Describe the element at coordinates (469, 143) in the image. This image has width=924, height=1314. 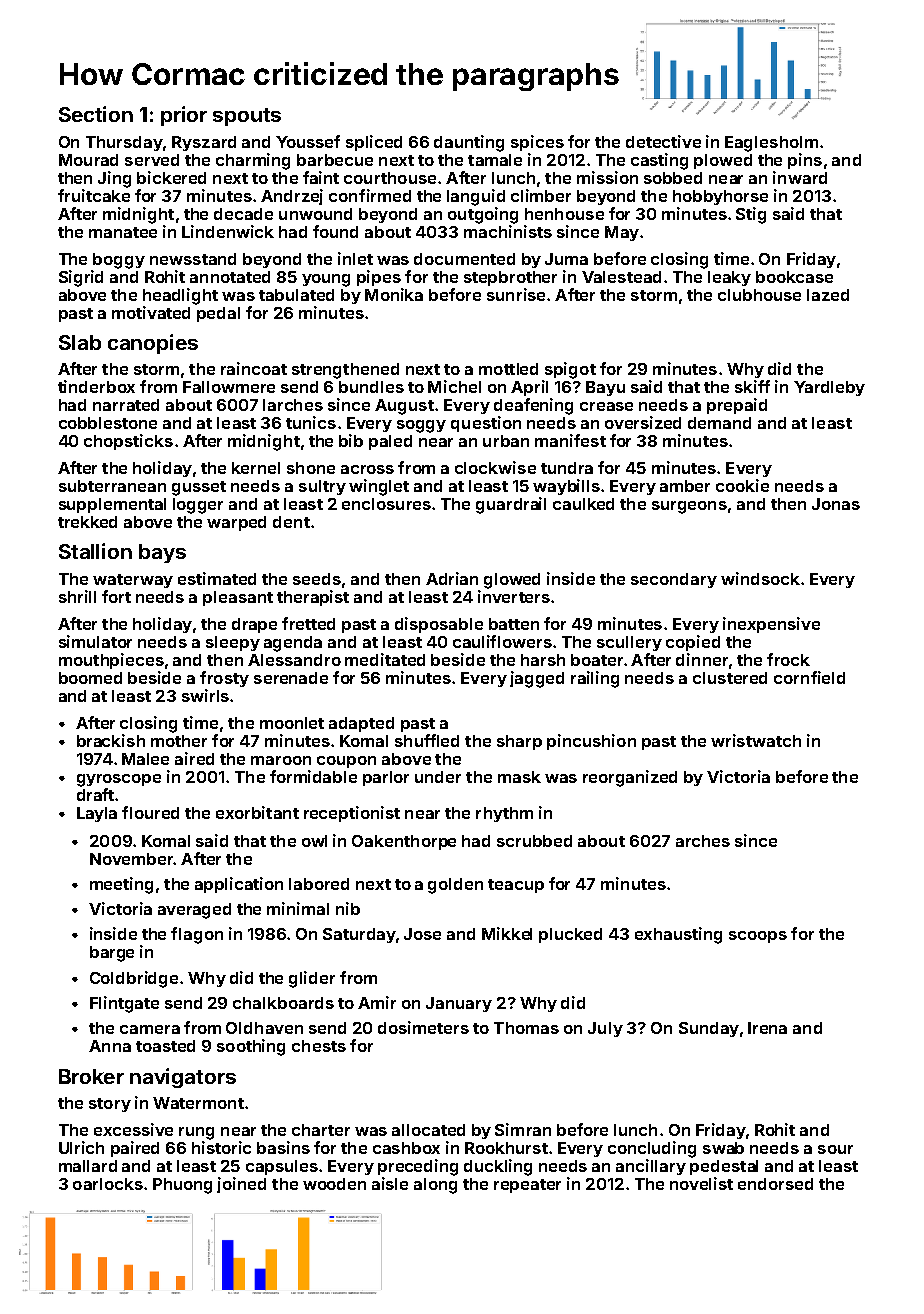
I see `daunting` at that location.
